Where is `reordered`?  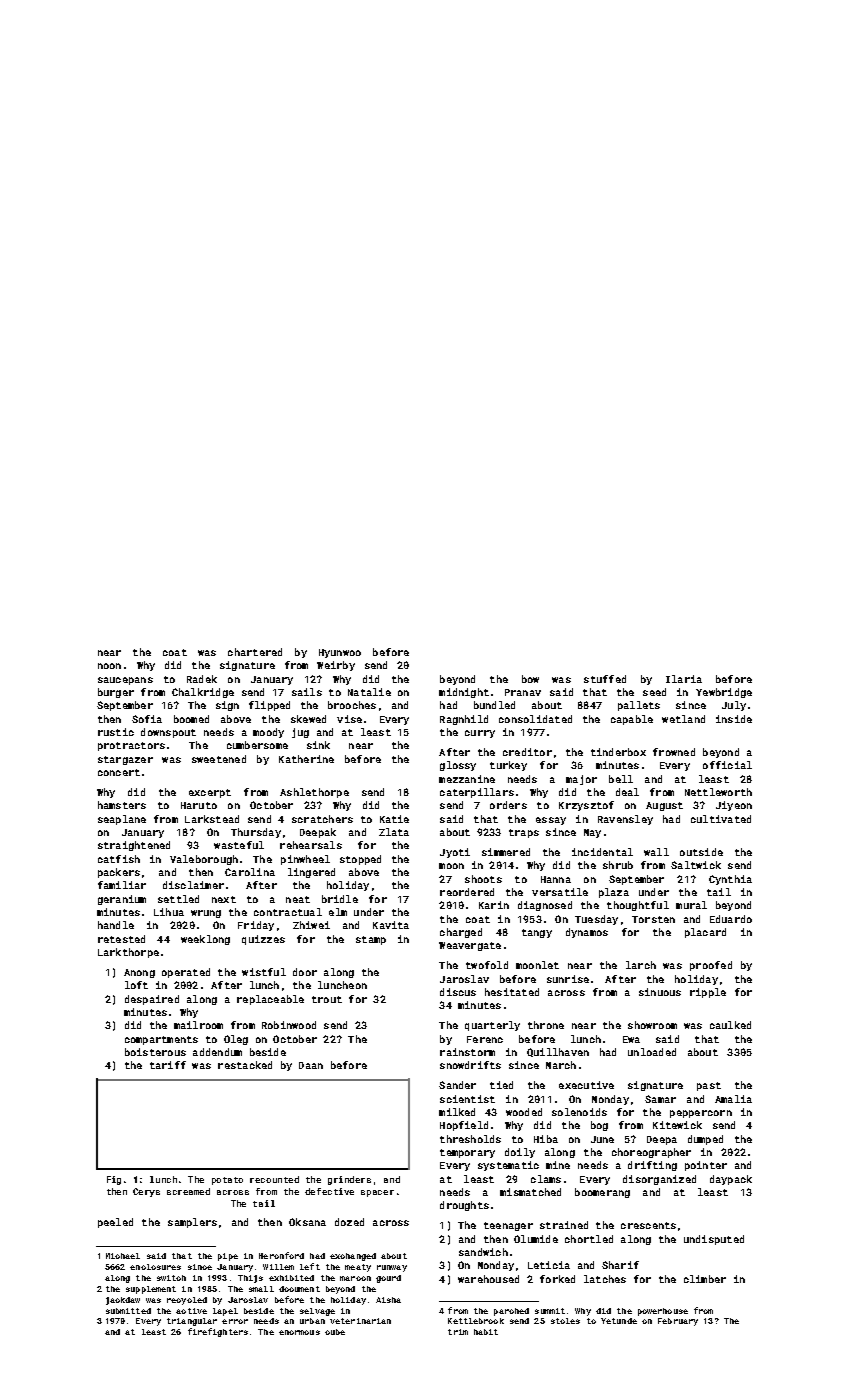 reordered is located at coordinates (467, 892).
